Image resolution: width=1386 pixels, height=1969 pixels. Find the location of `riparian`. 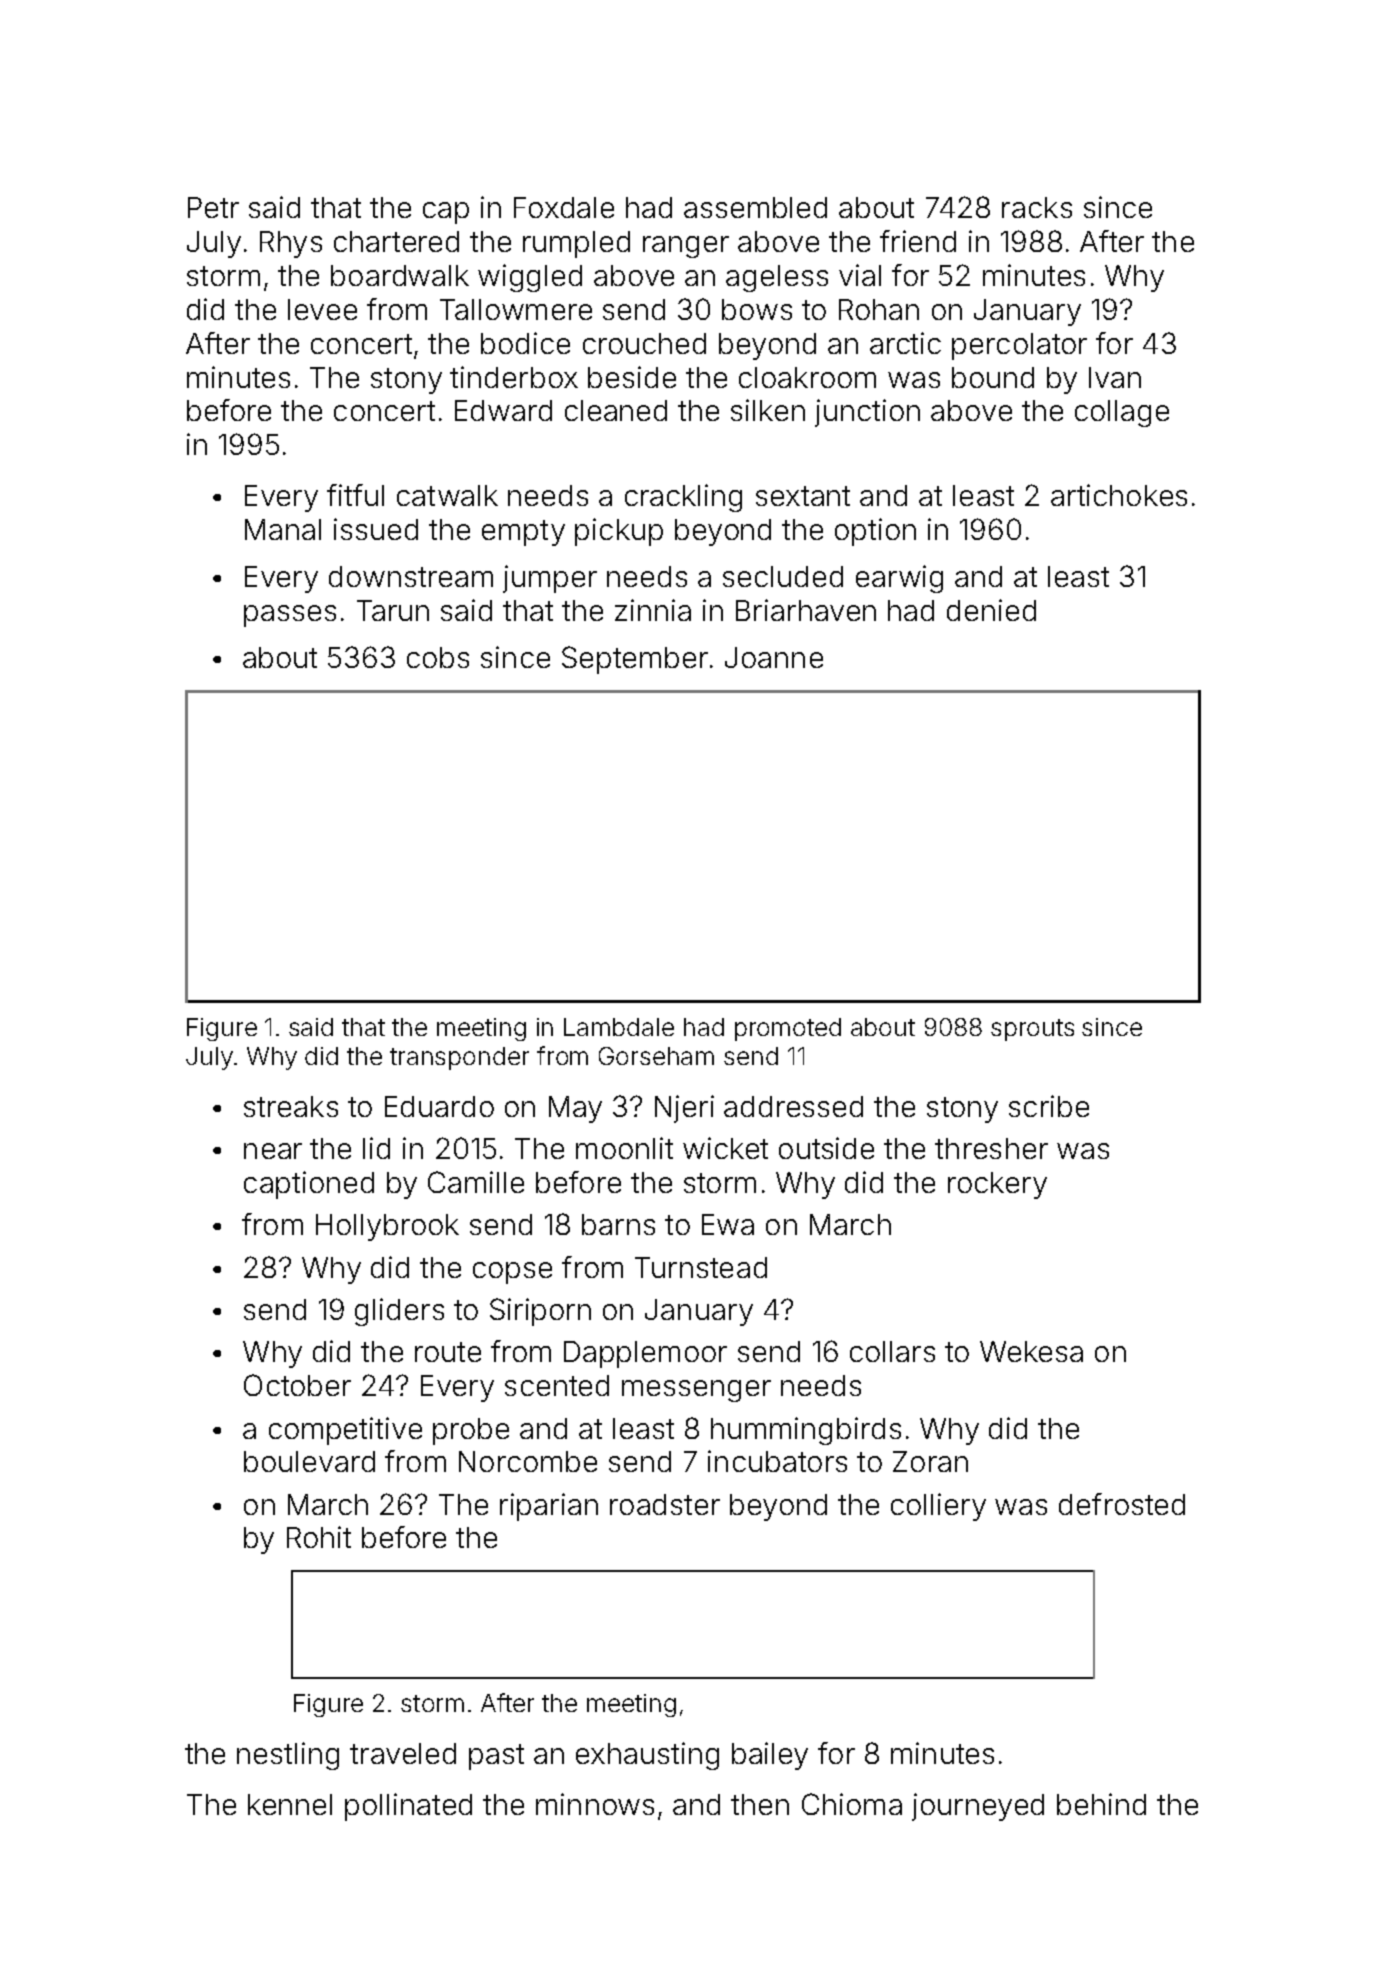

riparian is located at coordinates (549, 1507).
